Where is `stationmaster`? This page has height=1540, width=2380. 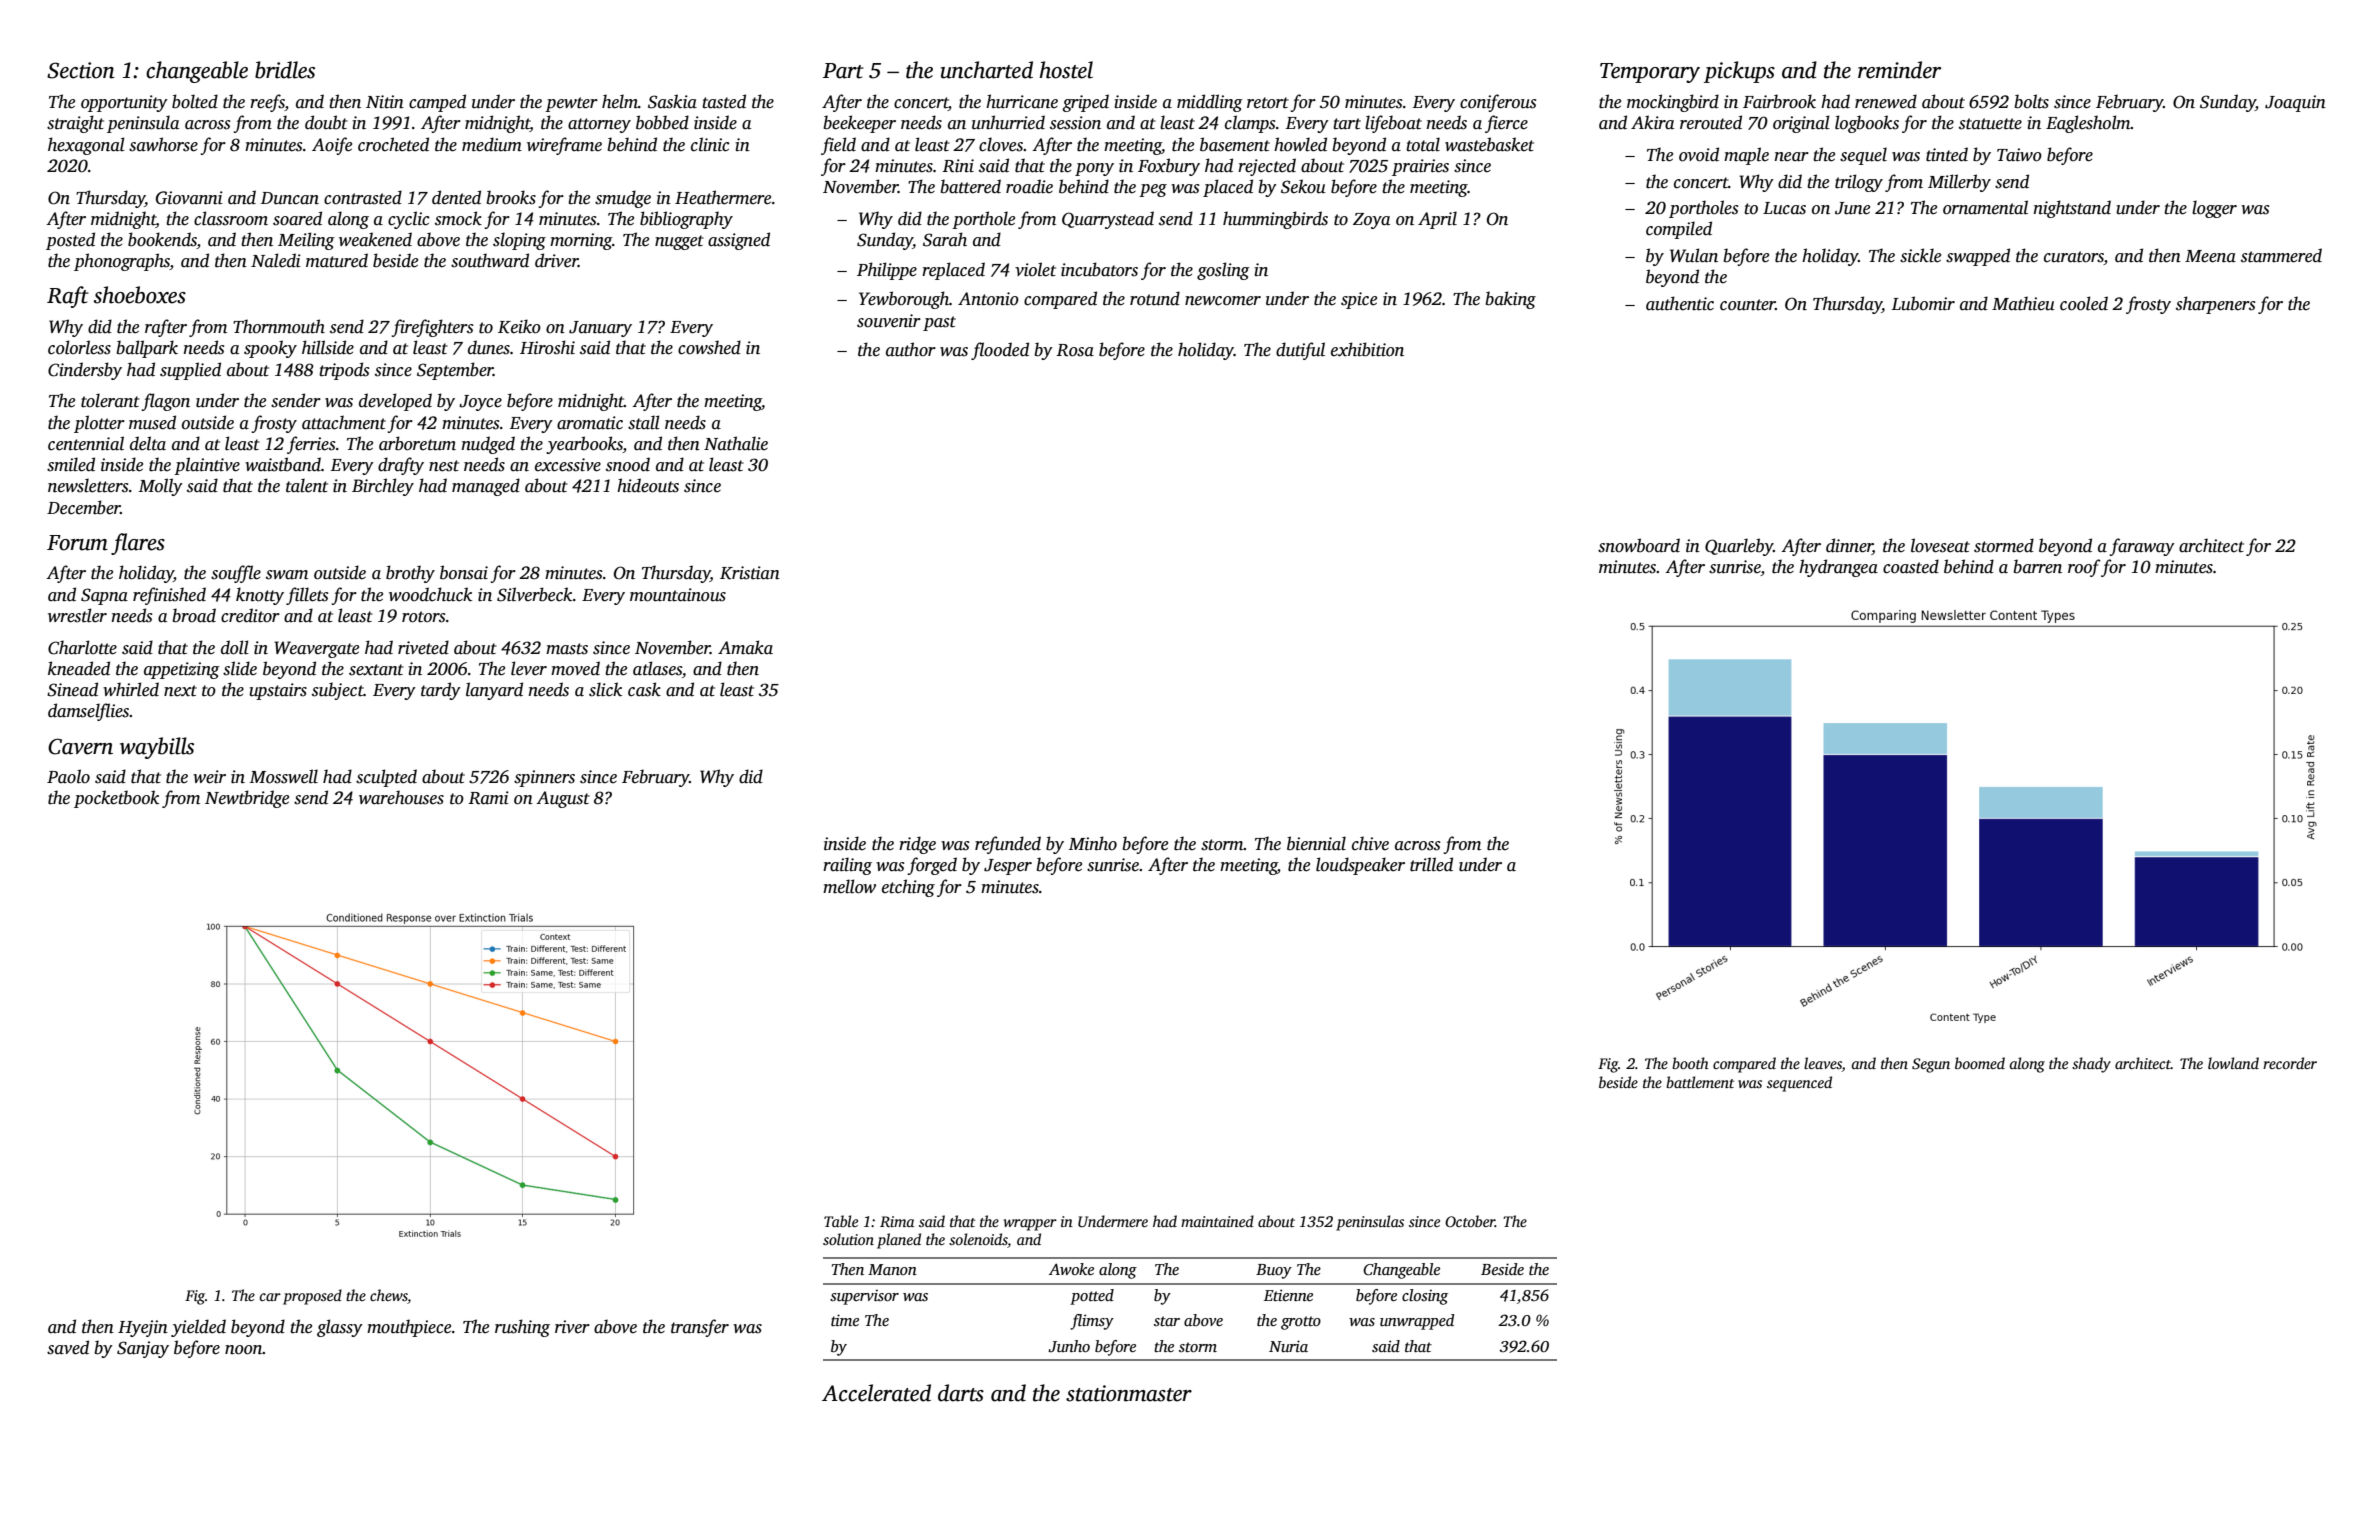 stationmaster is located at coordinates (1129, 1393).
